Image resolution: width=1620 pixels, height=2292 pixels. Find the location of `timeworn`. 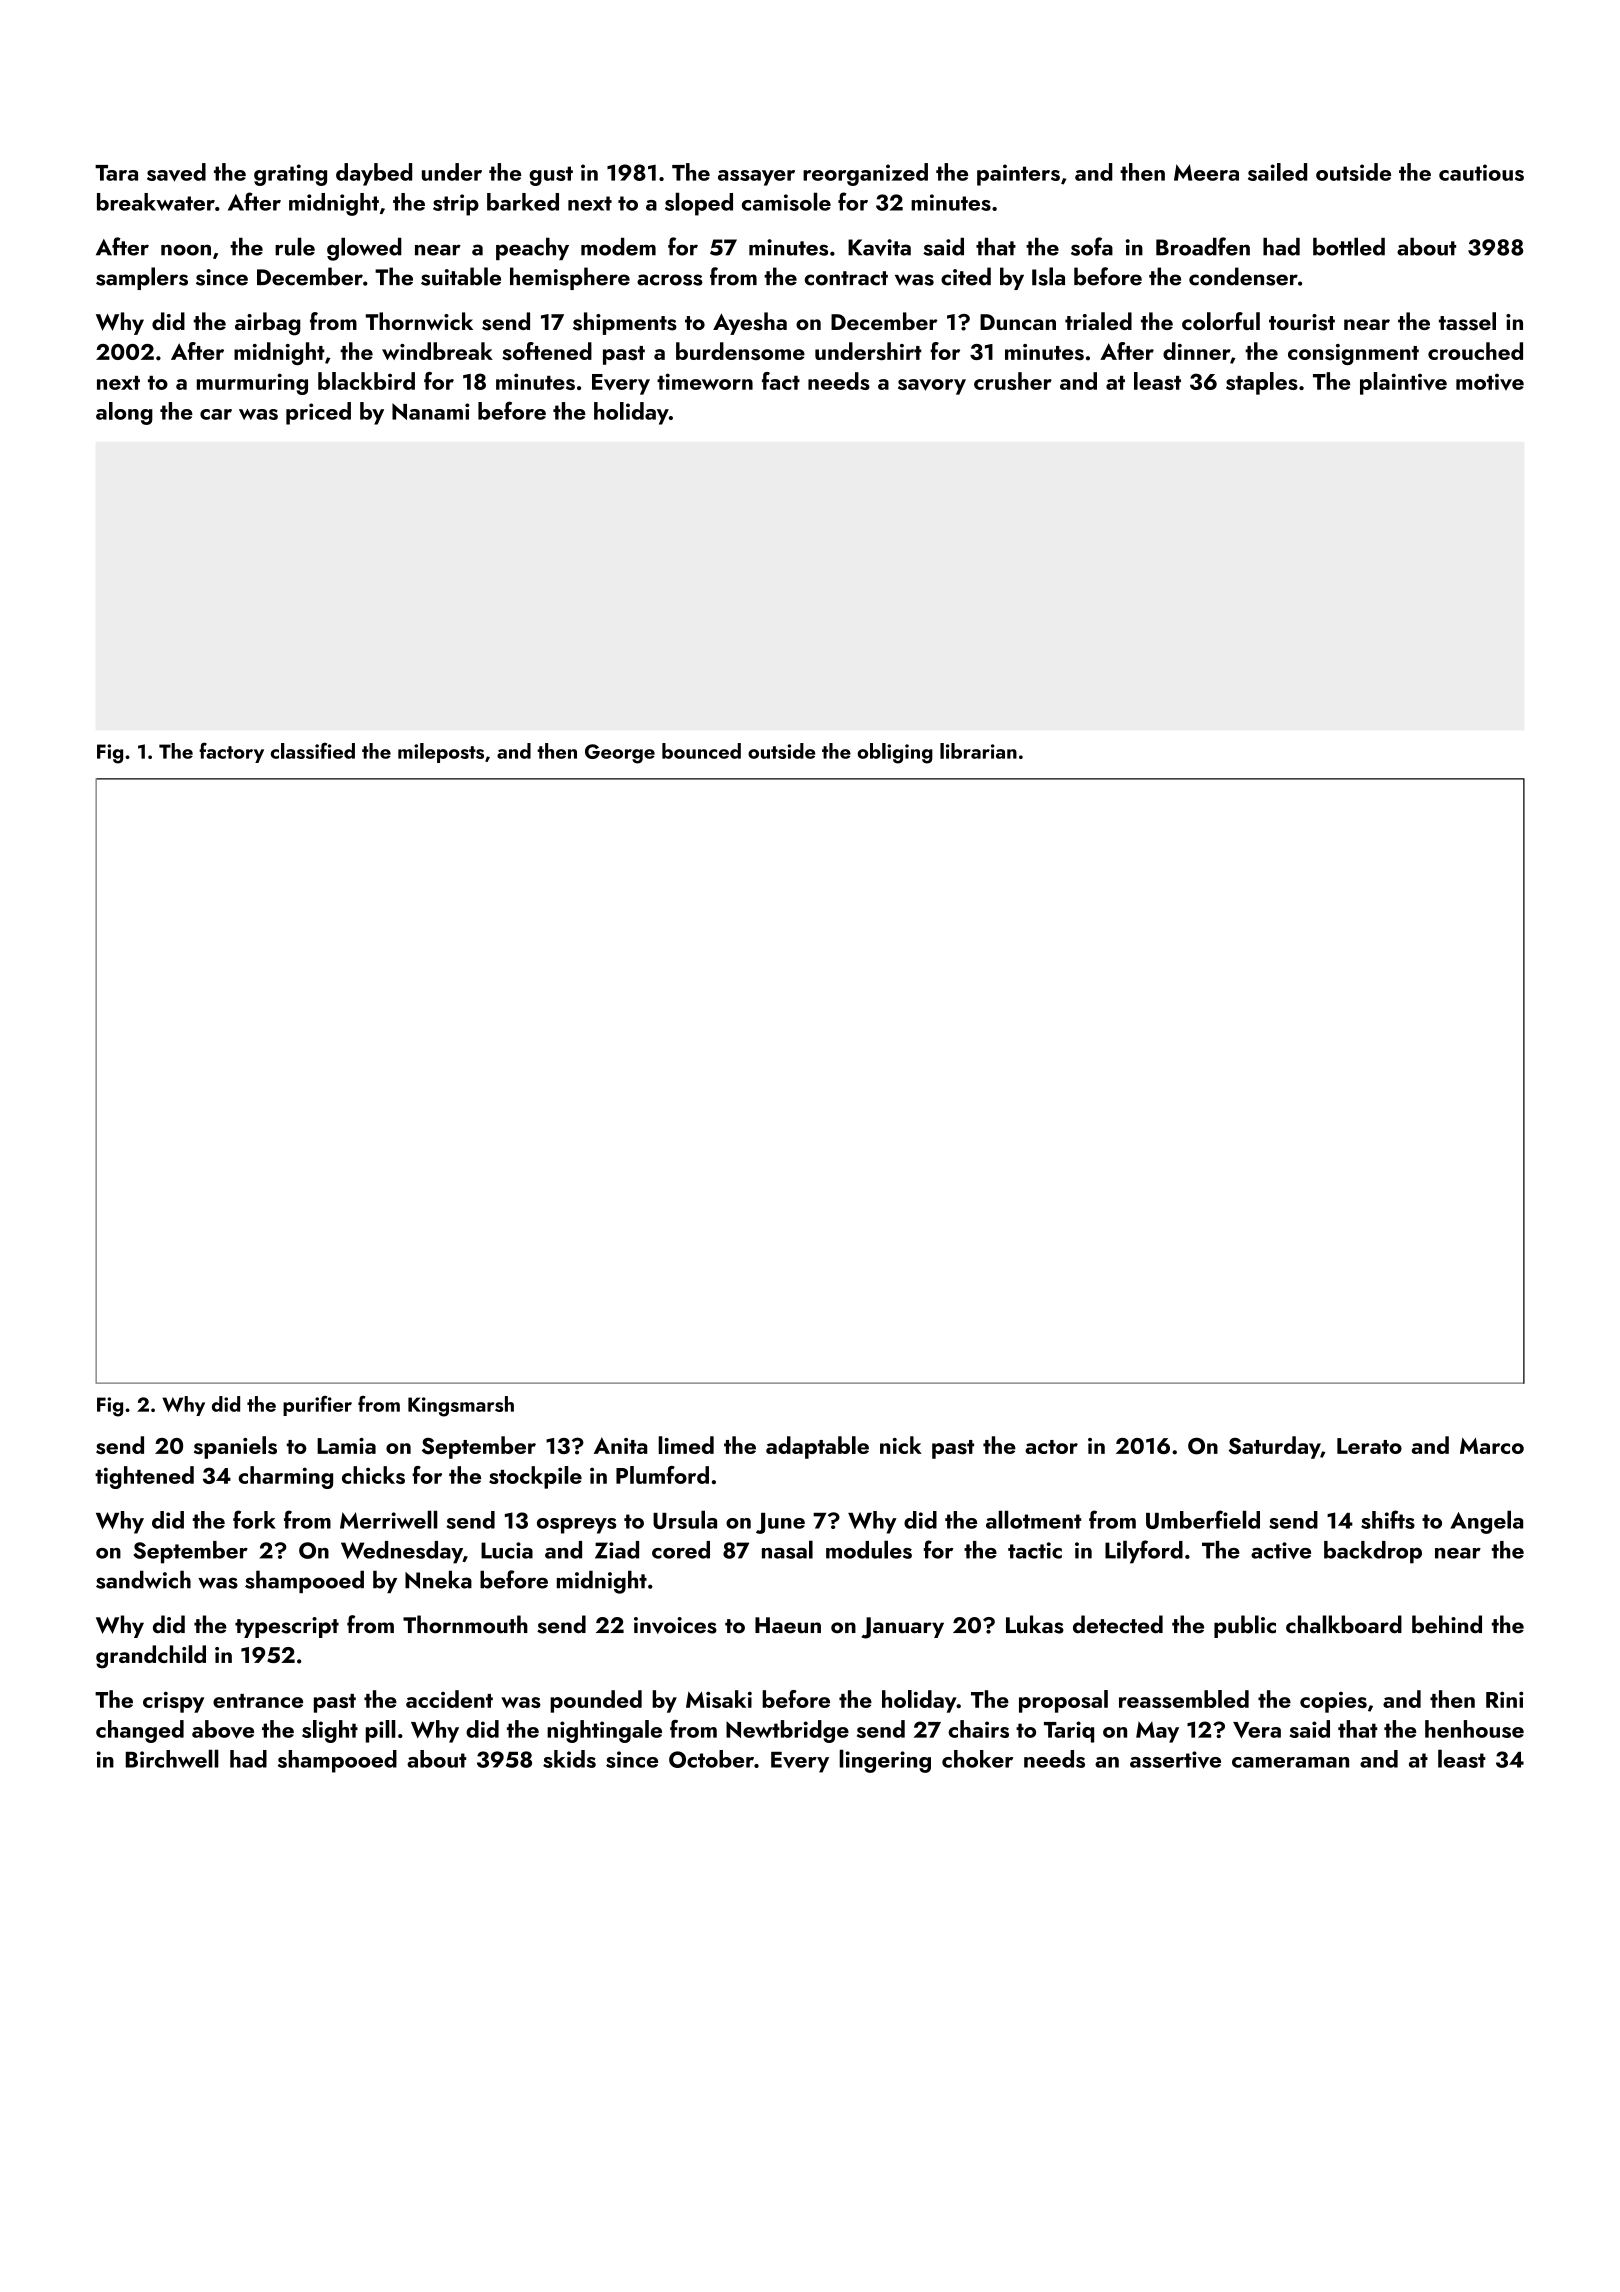

timeworn is located at coordinates (705, 381).
